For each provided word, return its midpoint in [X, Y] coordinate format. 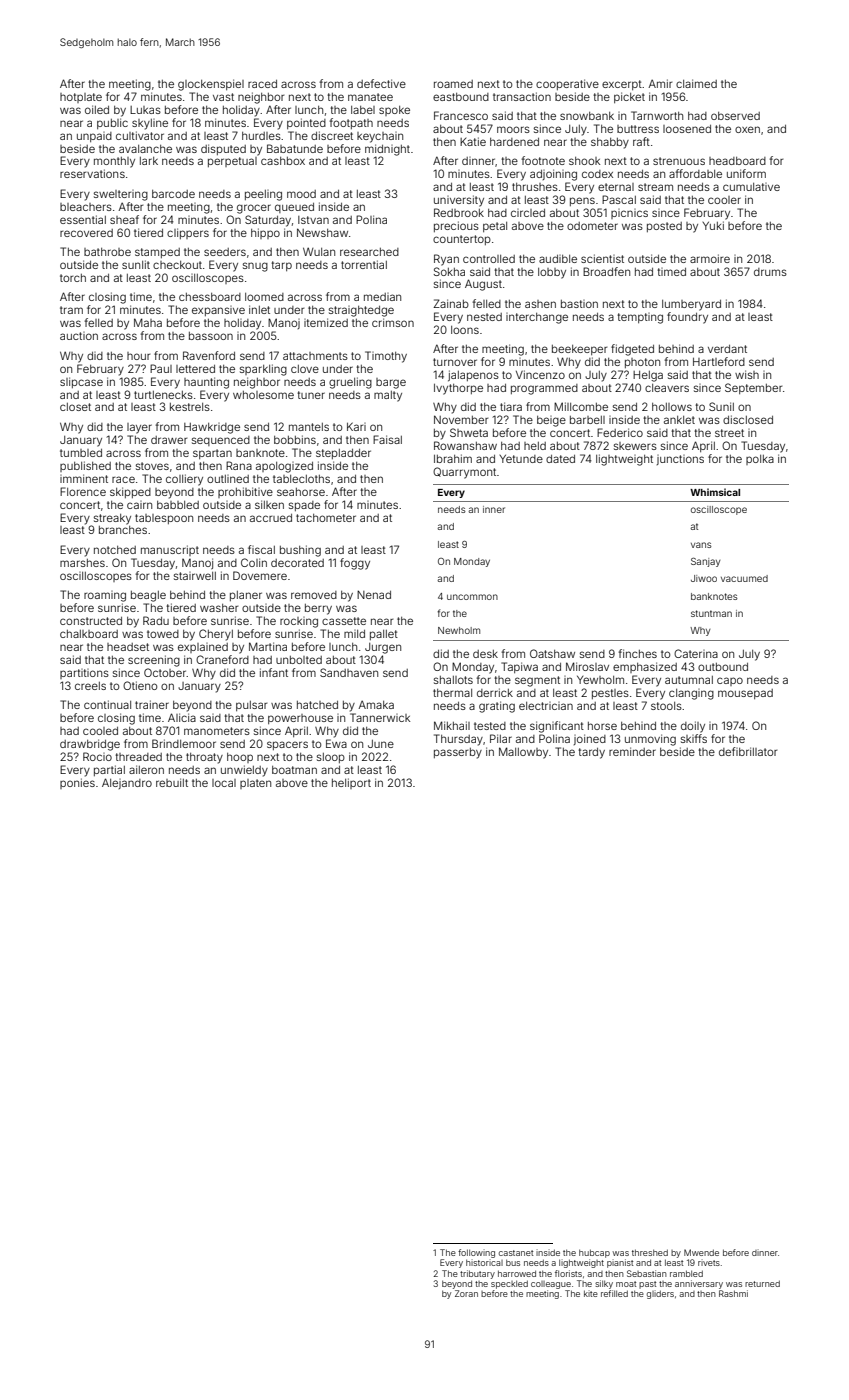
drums [770, 272]
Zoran [466, 1293]
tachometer [326, 518]
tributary [477, 1274]
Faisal [387, 439]
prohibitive [245, 492]
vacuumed [744, 578]
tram [71, 310]
